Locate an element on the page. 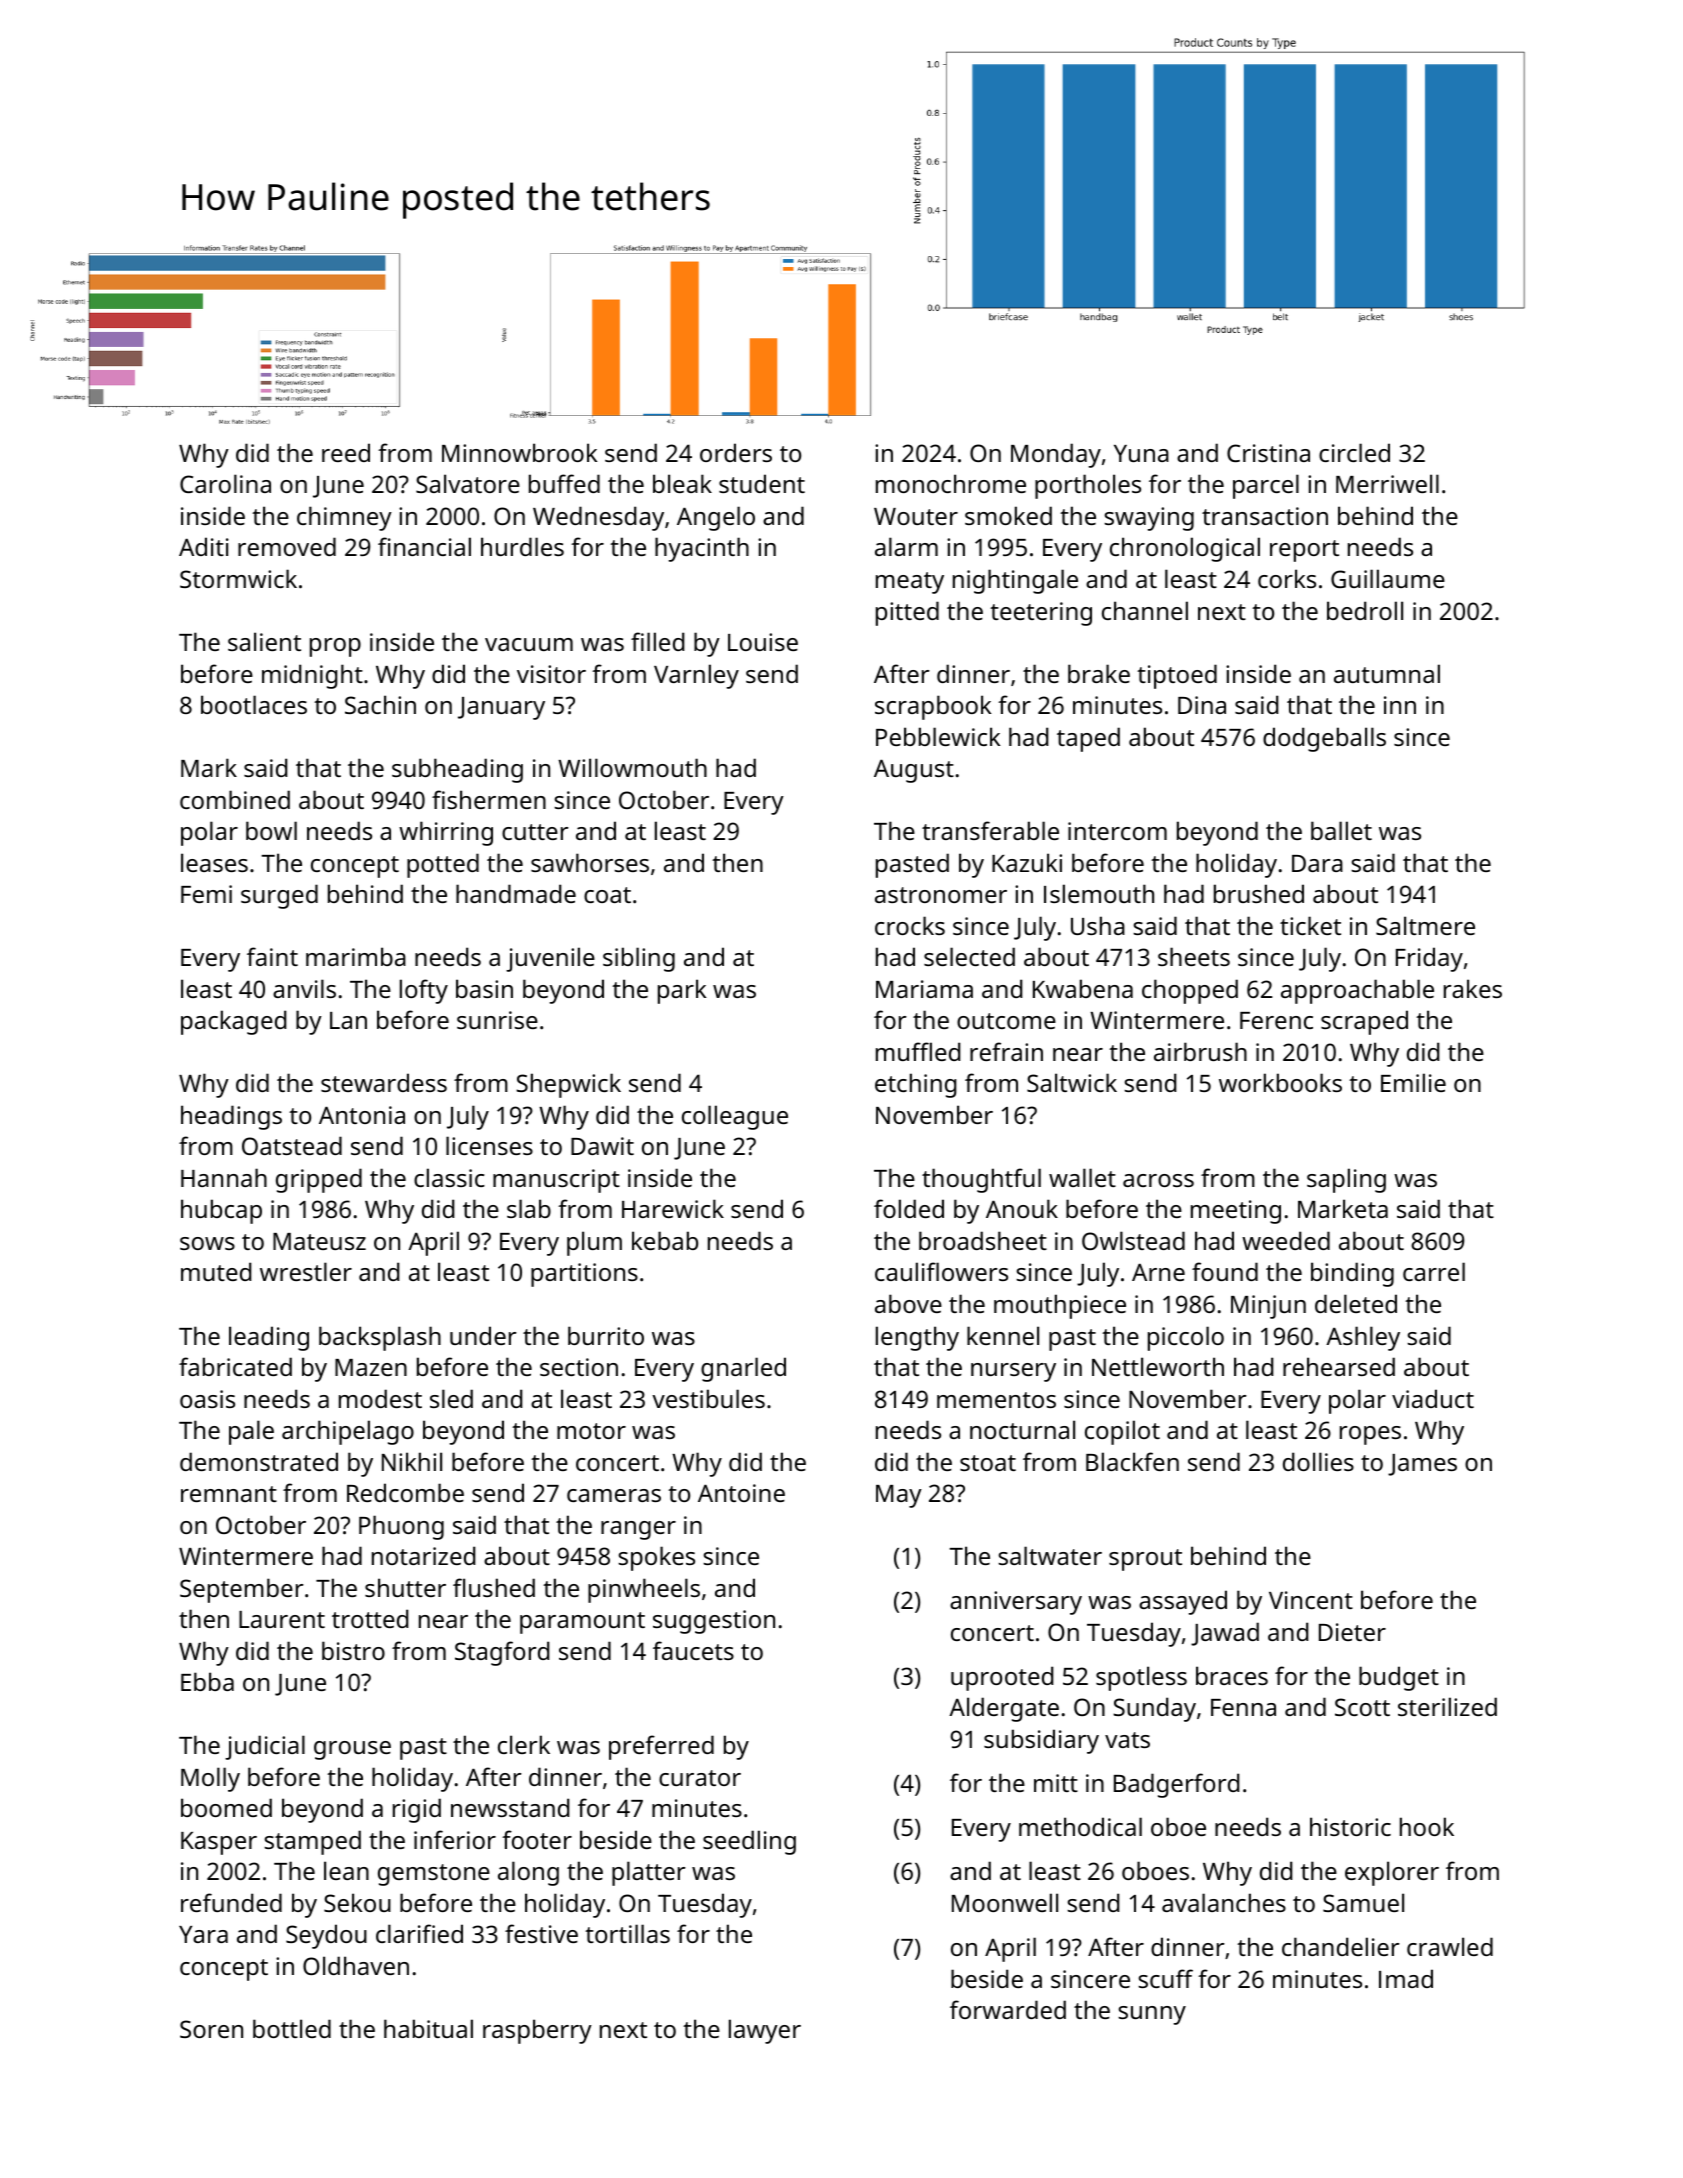  Saltmere is located at coordinates (1425, 925).
